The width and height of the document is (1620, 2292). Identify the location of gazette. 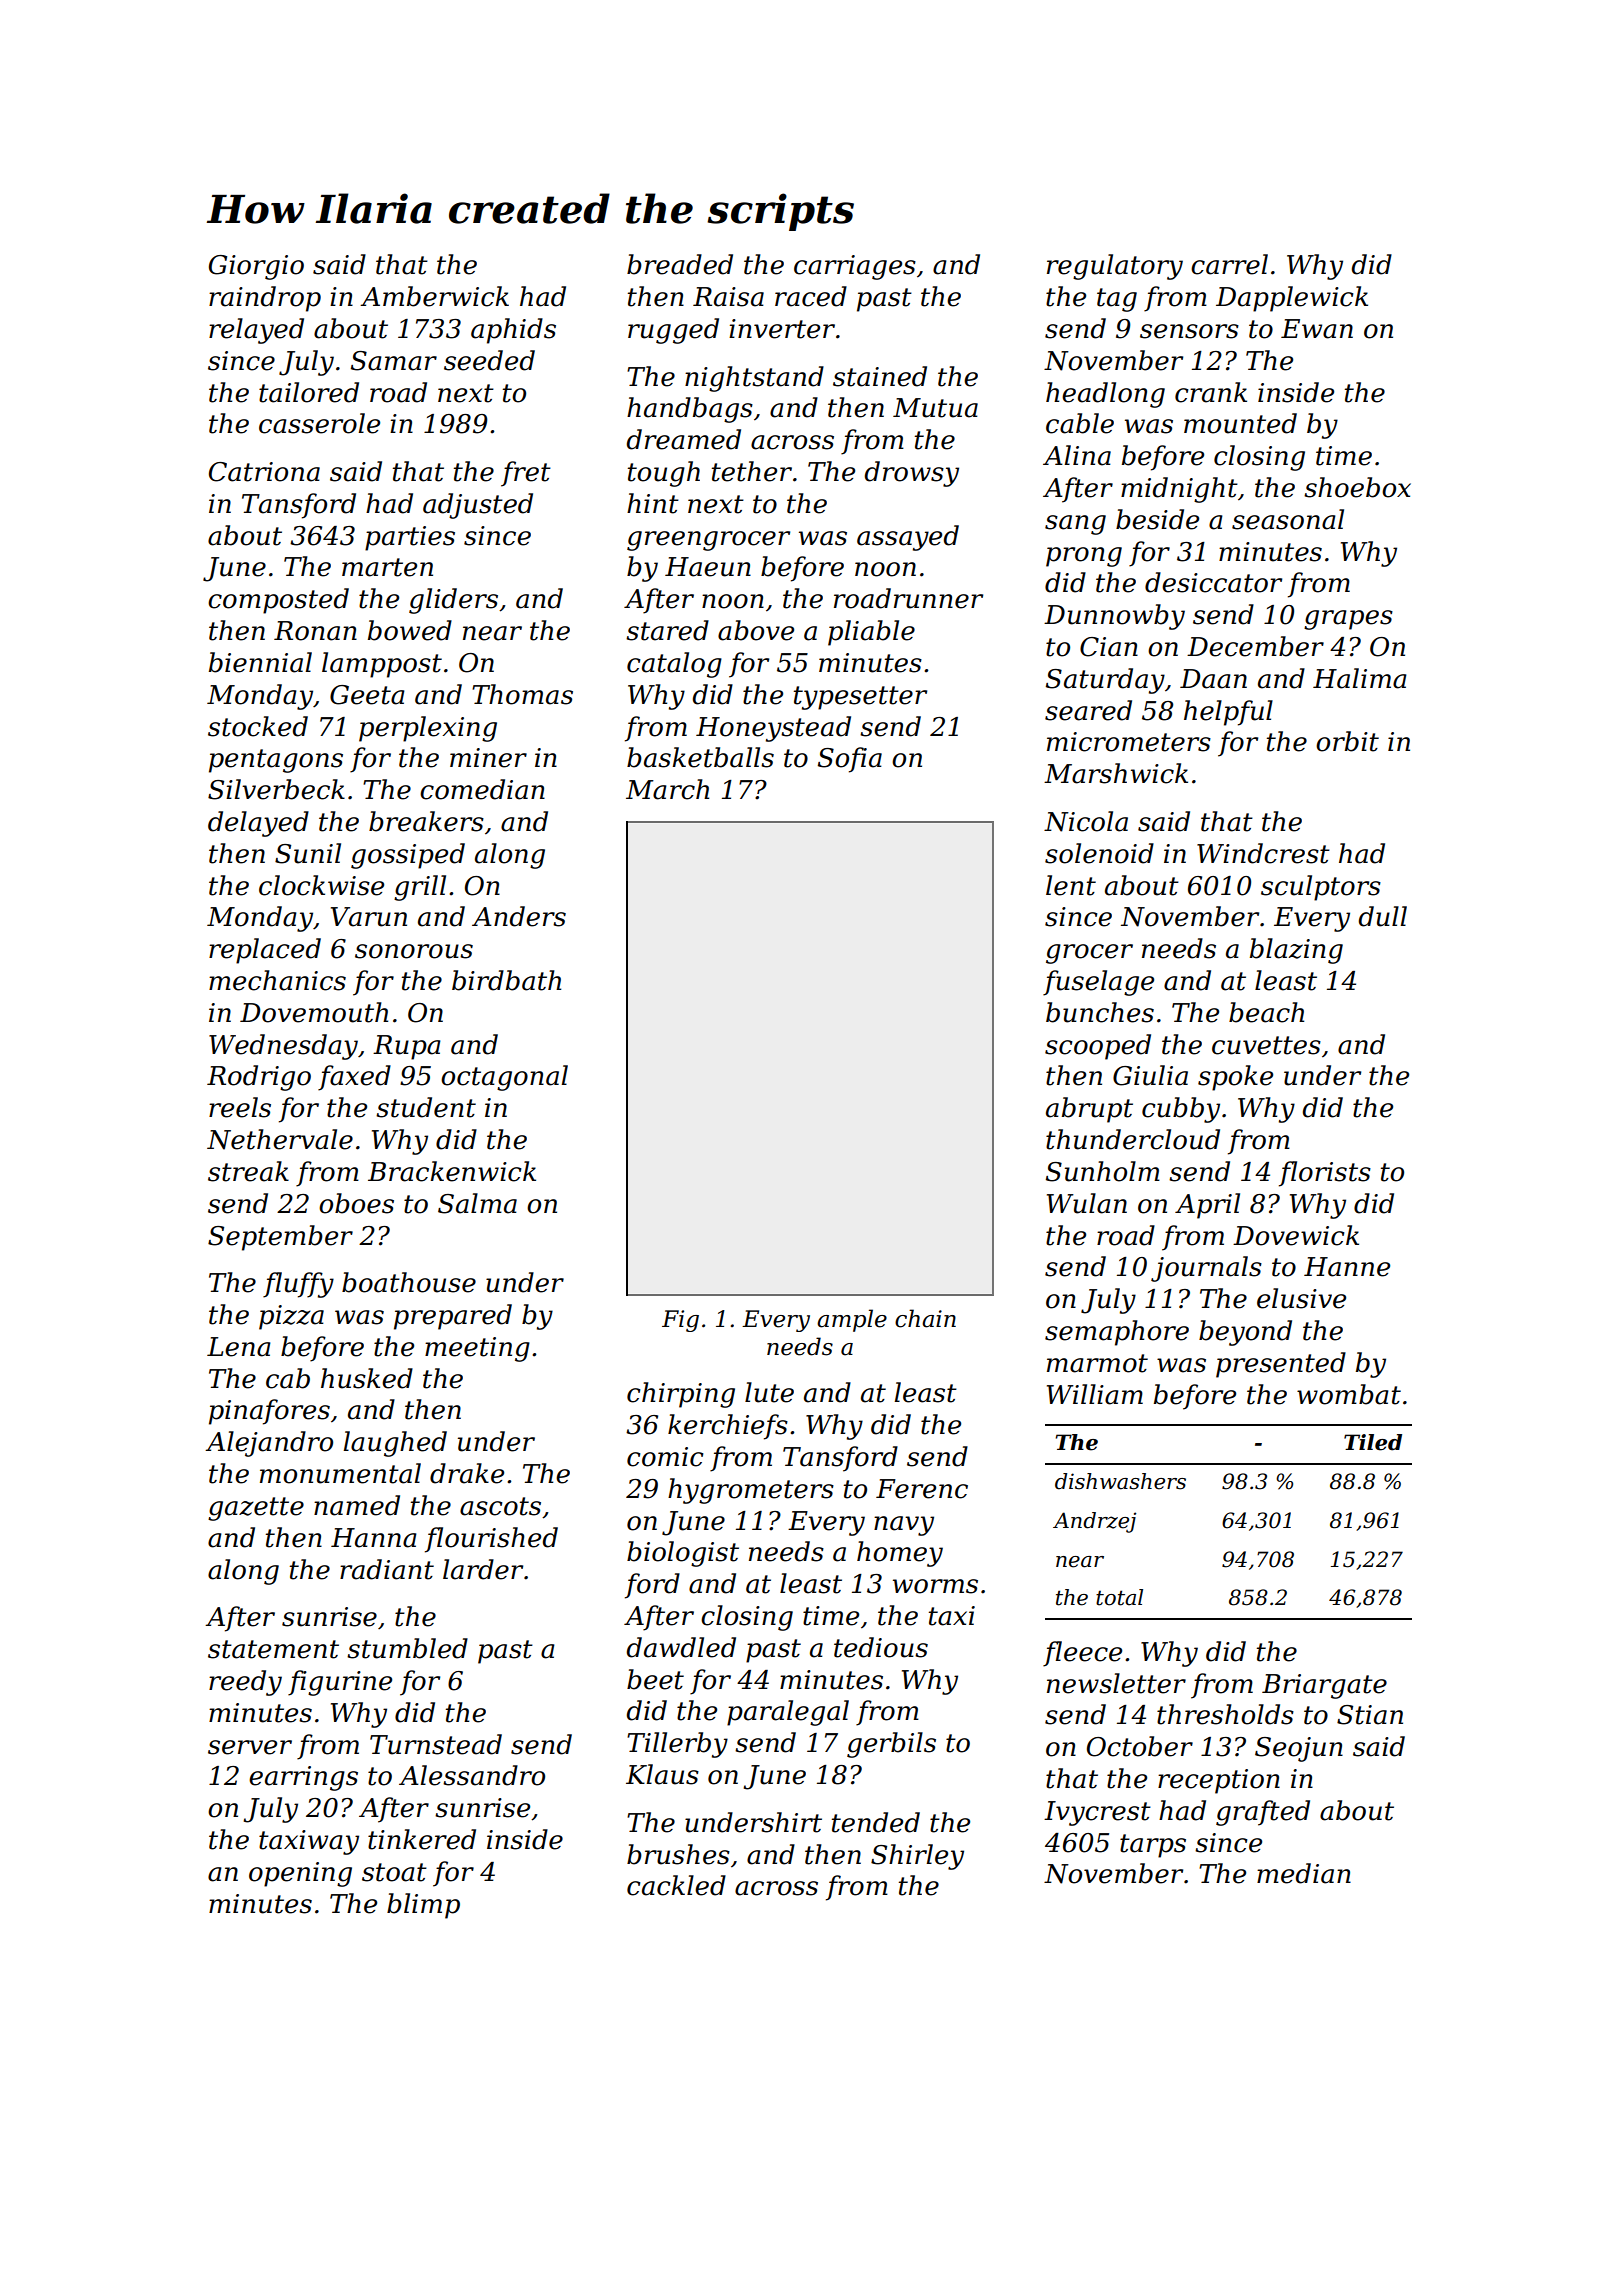
(256, 1509).
